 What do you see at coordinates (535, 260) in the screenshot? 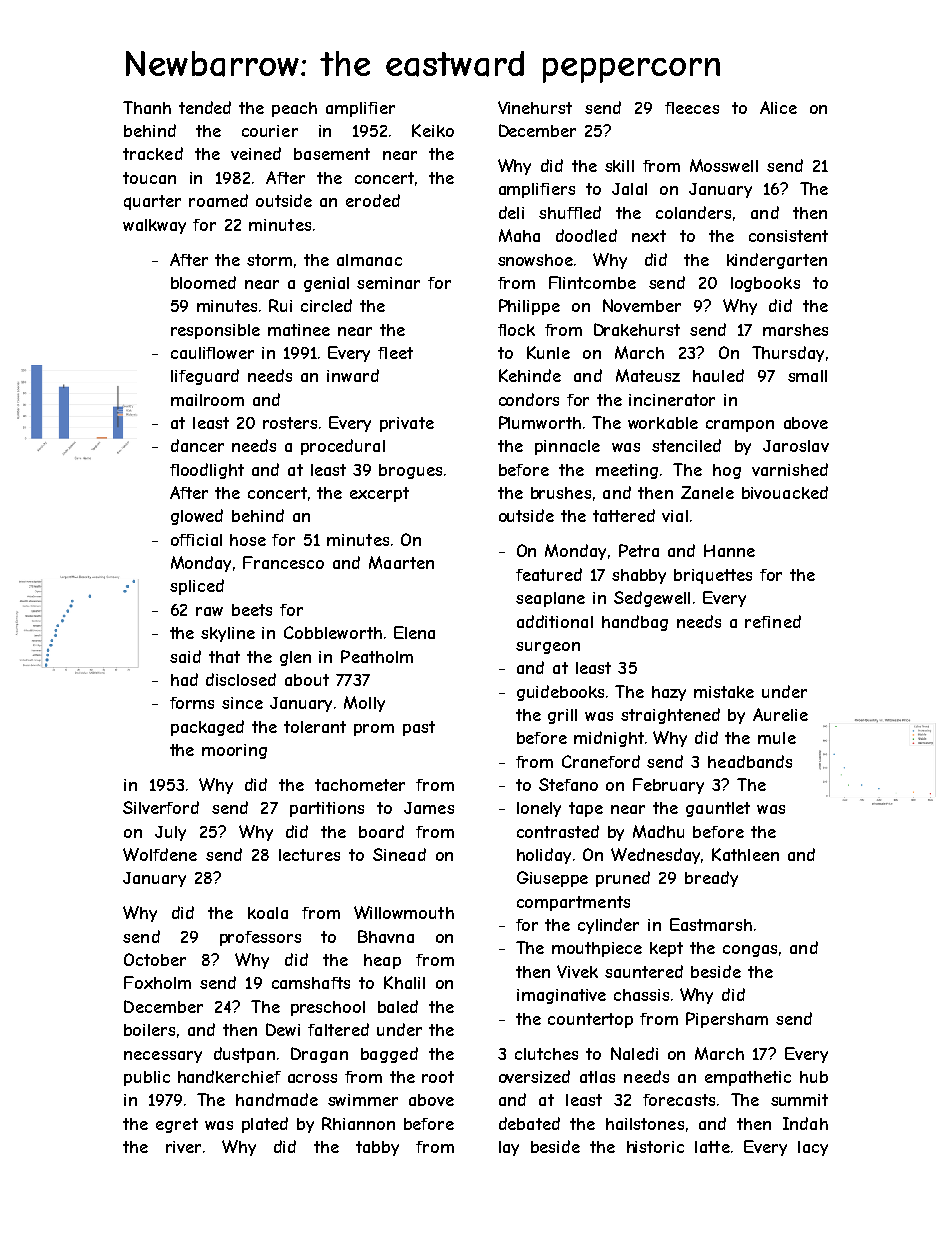
I see `snowshoe` at bounding box center [535, 260].
